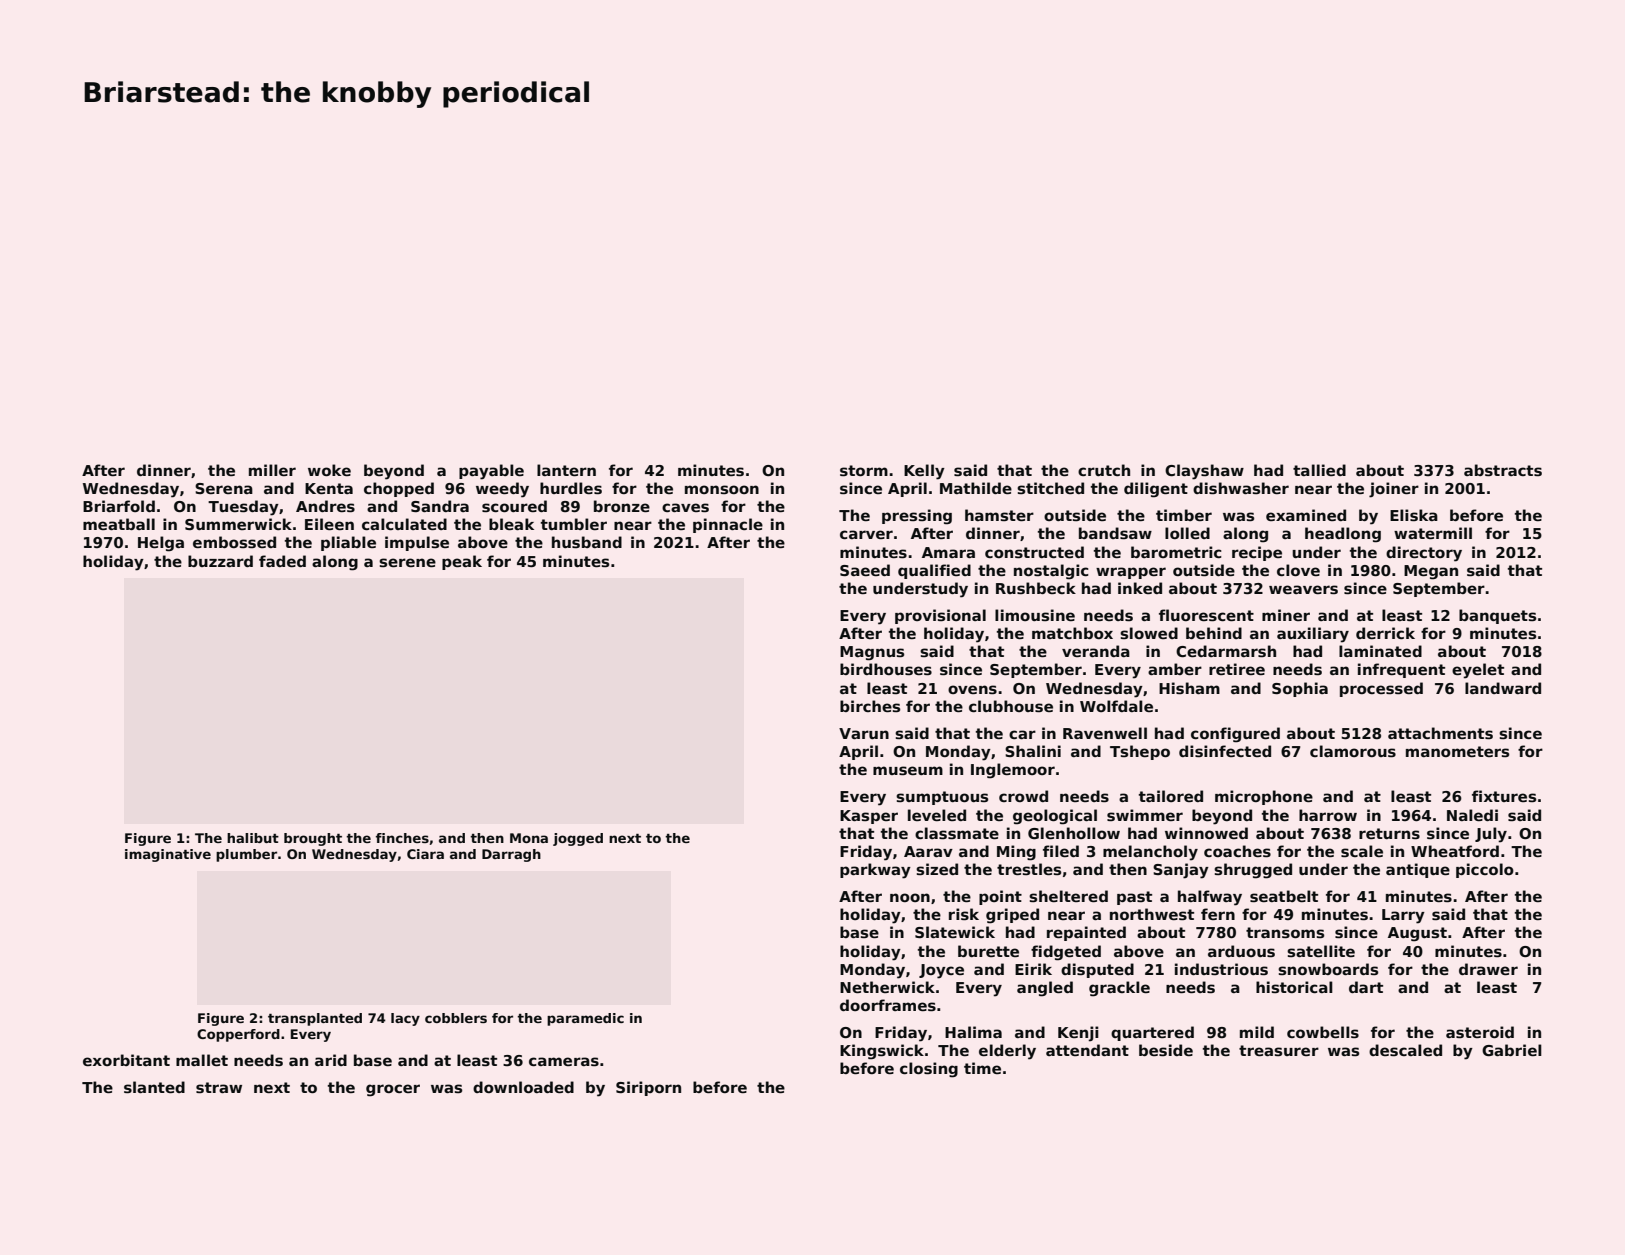  What do you see at coordinates (224, 488) in the screenshot?
I see `Serena` at bounding box center [224, 488].
